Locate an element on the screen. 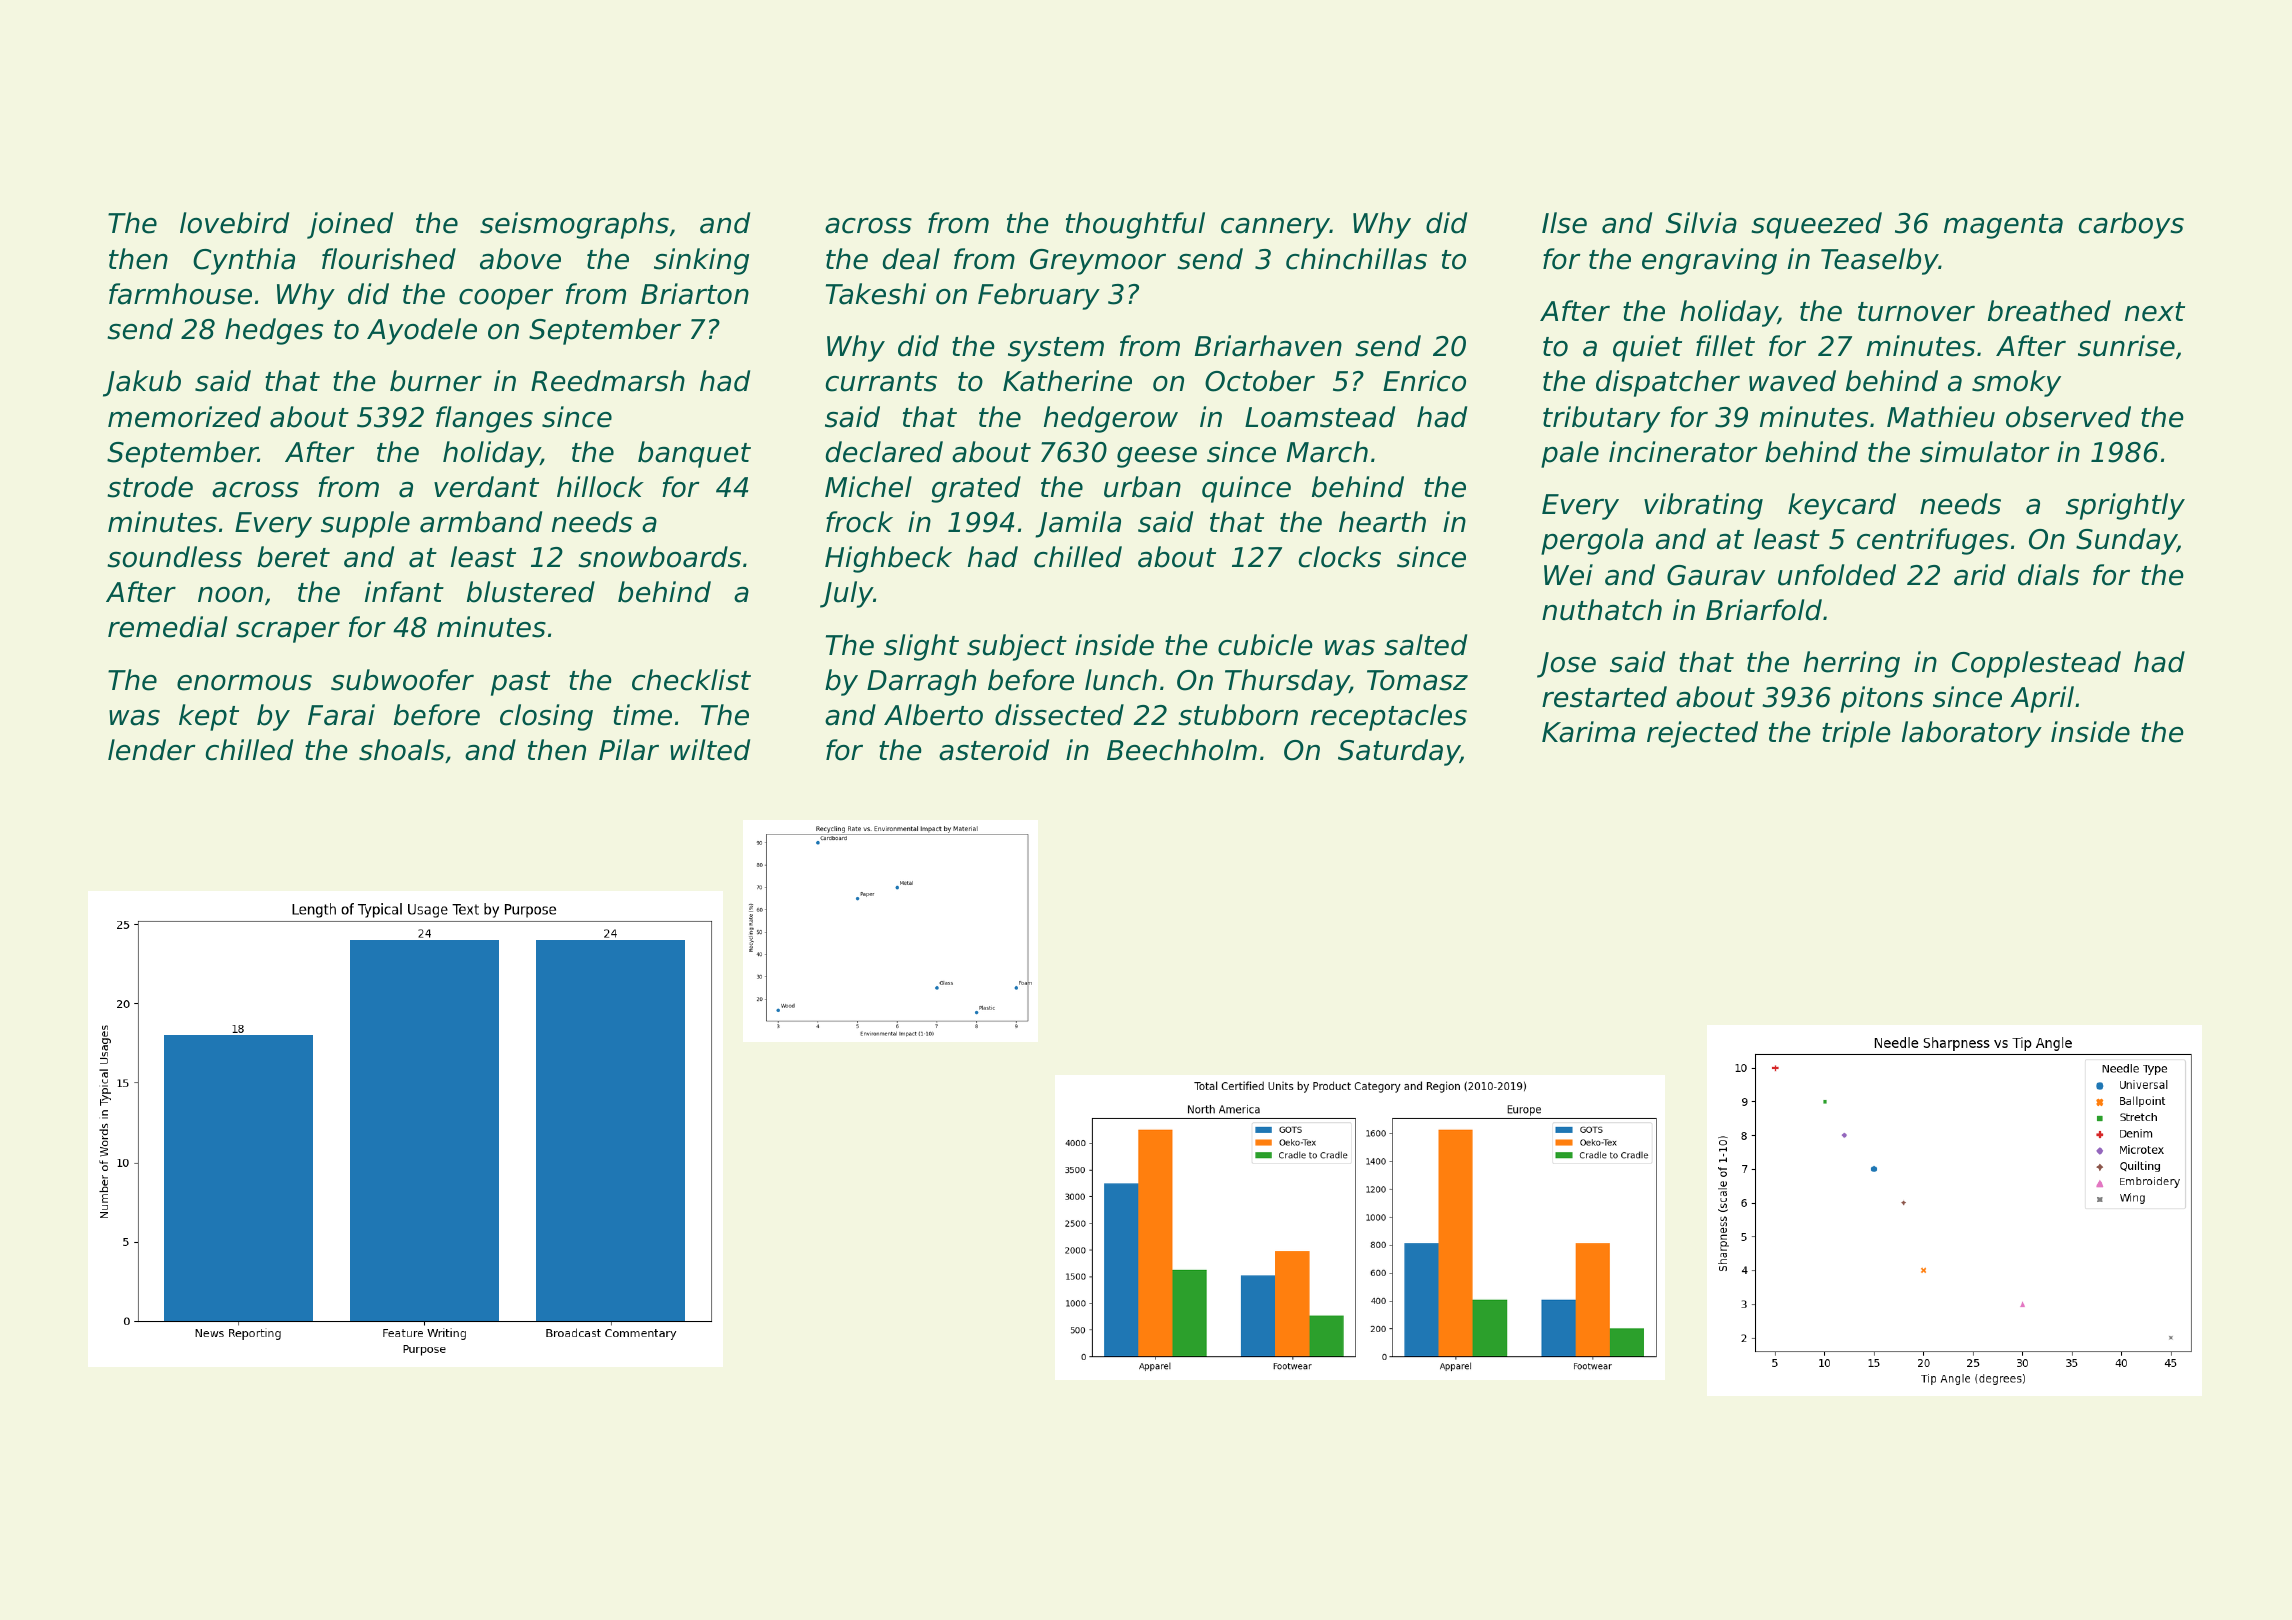 The width and height of the screenshot is (2292, 1620). system is located at coordinates (1056, 349).
